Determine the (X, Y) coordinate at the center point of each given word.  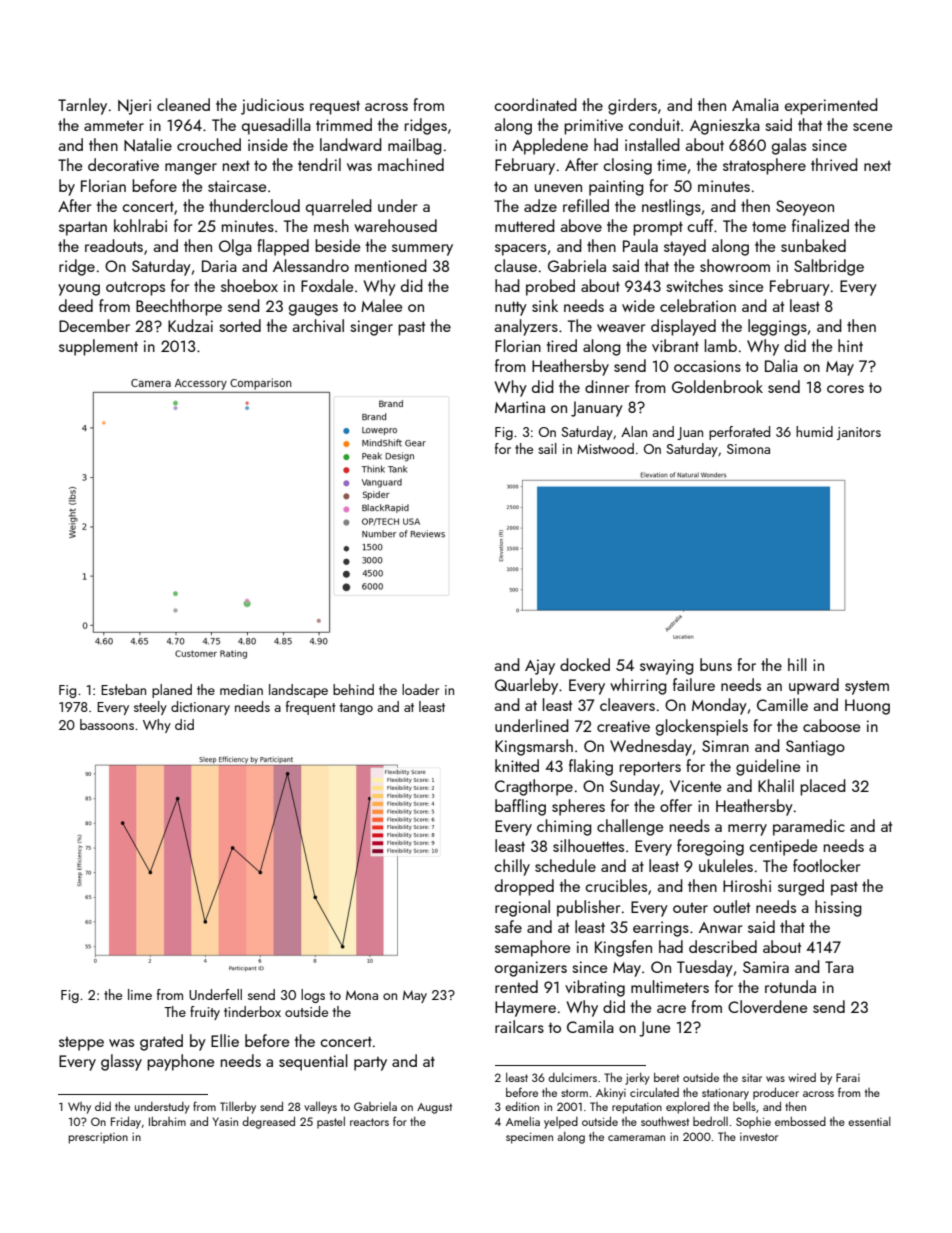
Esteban (123, 689)
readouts (114, 245)
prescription (98, 1138)
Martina (520, 407)
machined (411, 164)
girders (632, 106)
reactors (369, 1122)
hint (850, 345)
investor (759, 1137)
